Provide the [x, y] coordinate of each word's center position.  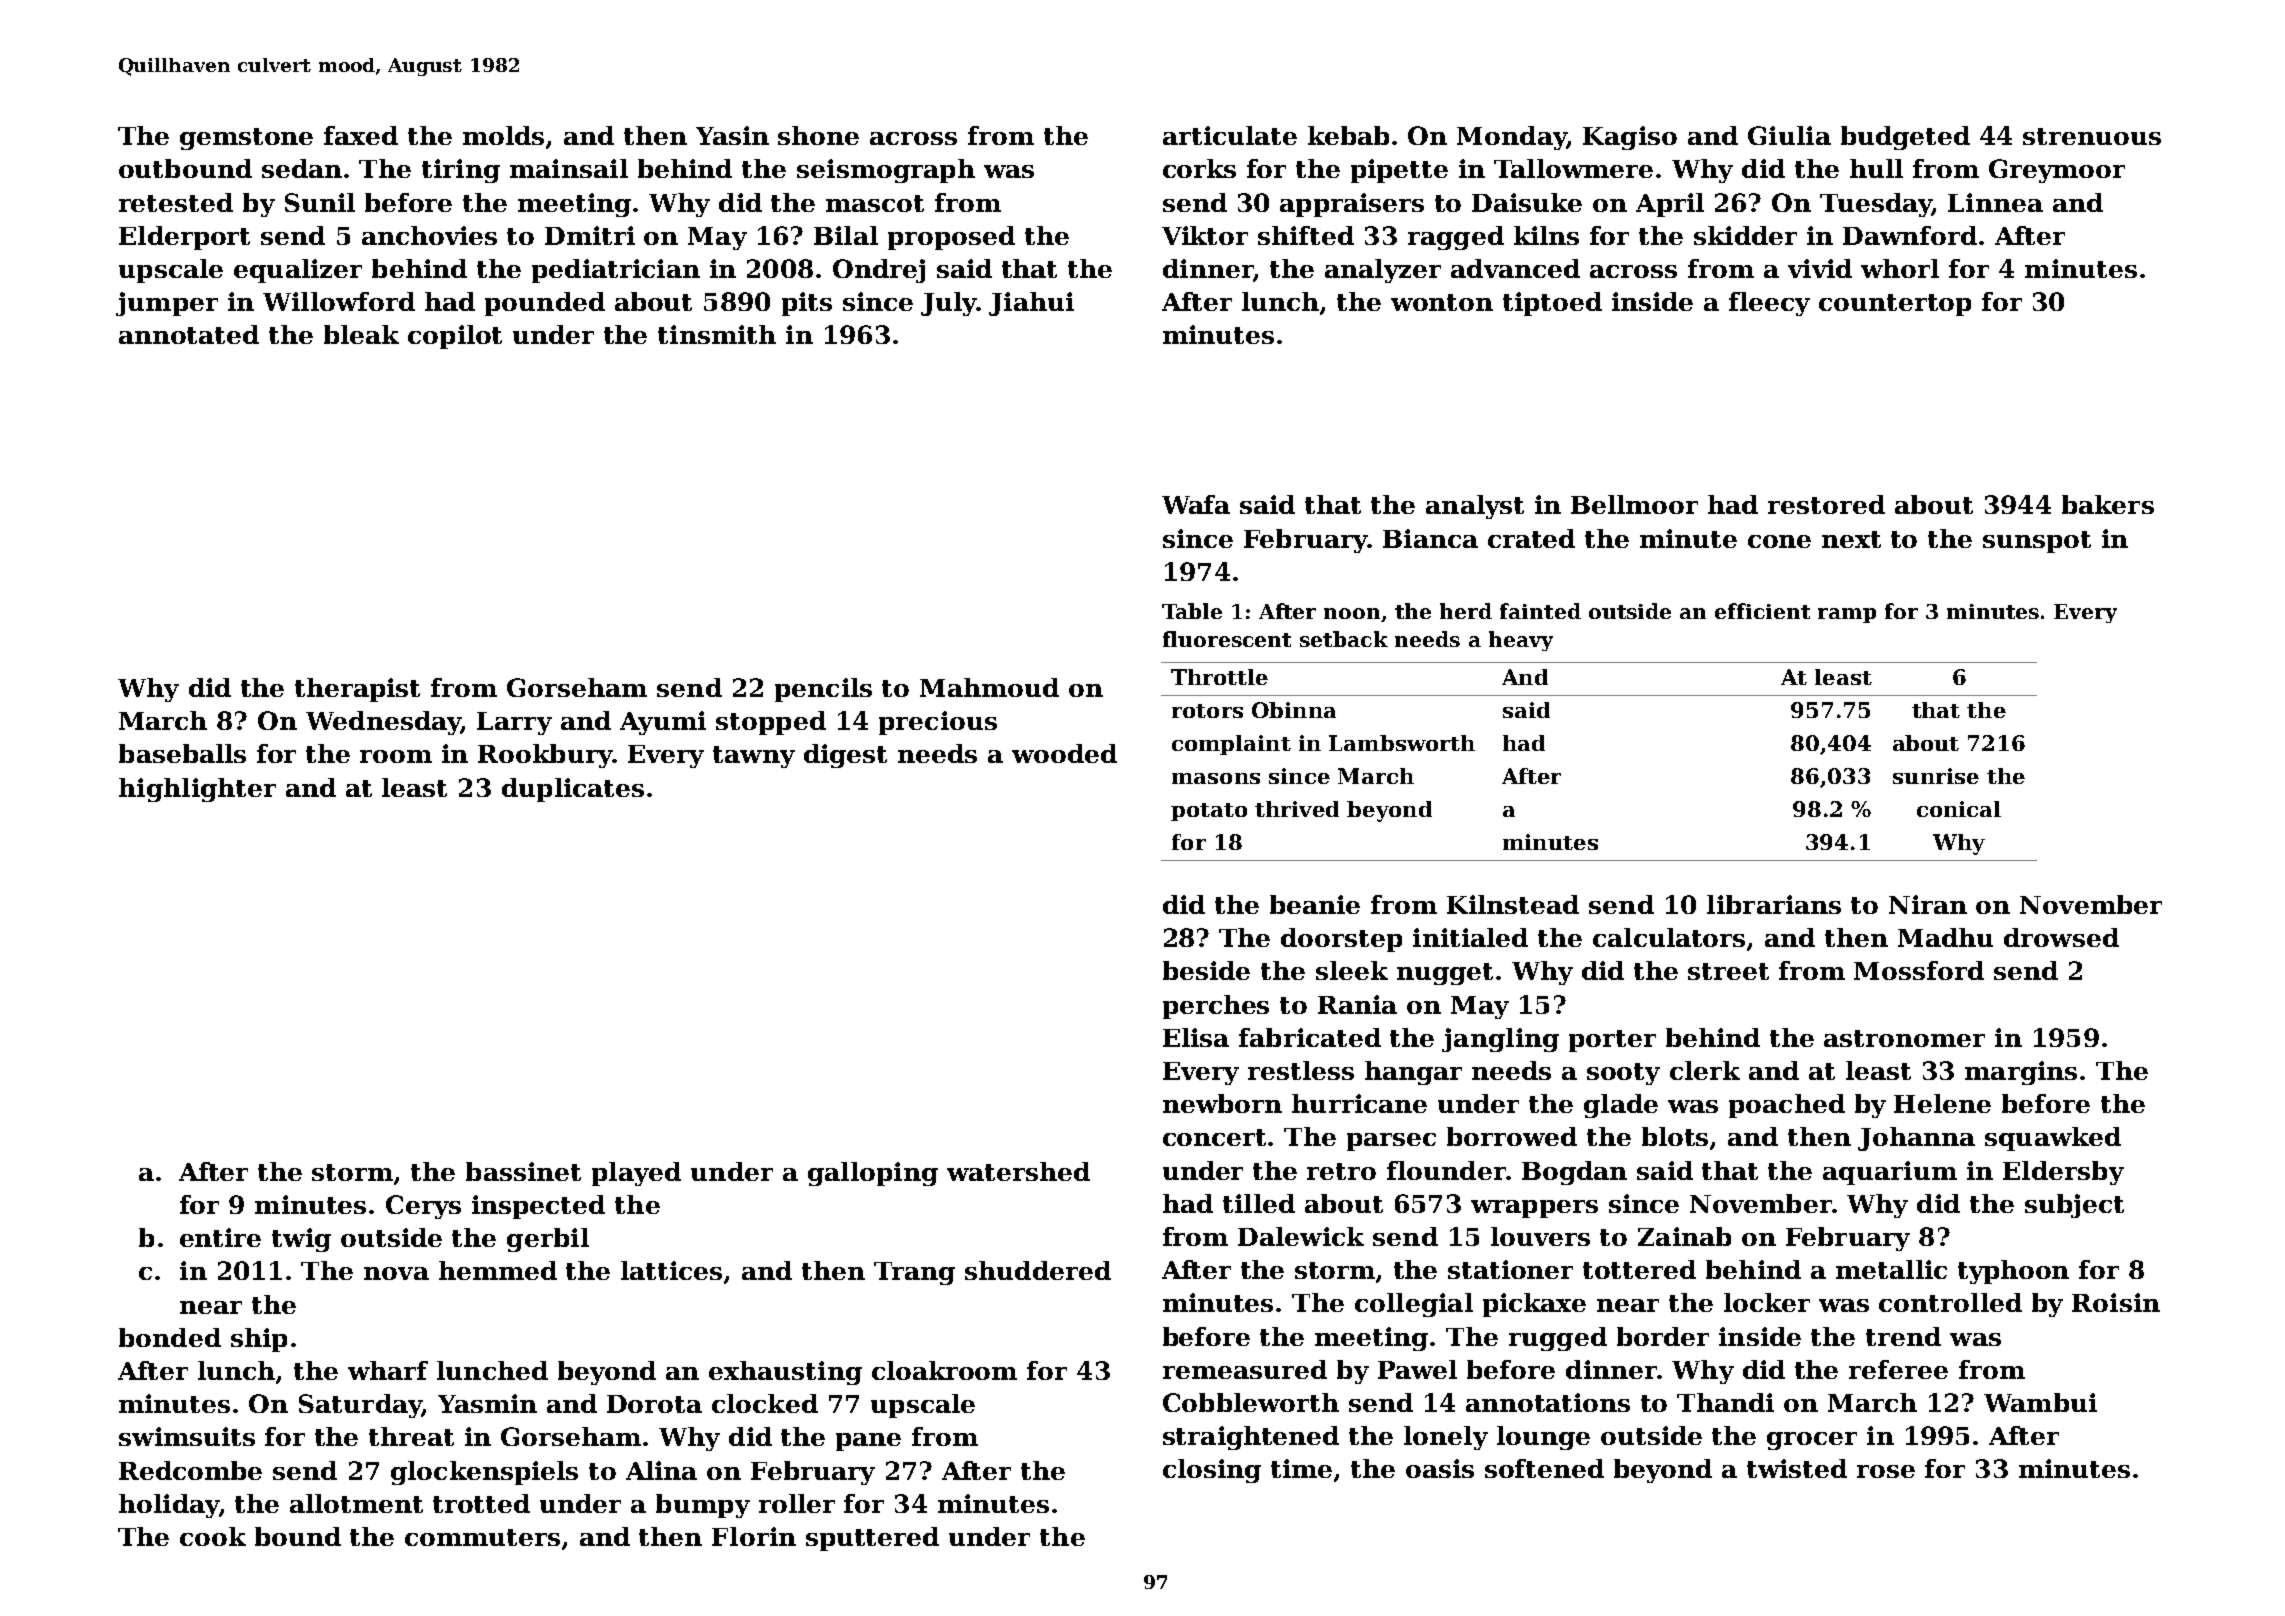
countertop [1895, 305]
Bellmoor [1634, 504]
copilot [455, 337]
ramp [1847, 615]
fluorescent [1227, 639]
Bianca [1430, 538]
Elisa [1196, 1037]
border [1663, 1336]
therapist [357, 690]
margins [2021, 1073]
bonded [170, 1337]
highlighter [197, 790]
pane [868, 1442]
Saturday [360, 1406]
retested [176, 202]
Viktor [1205, 235]
